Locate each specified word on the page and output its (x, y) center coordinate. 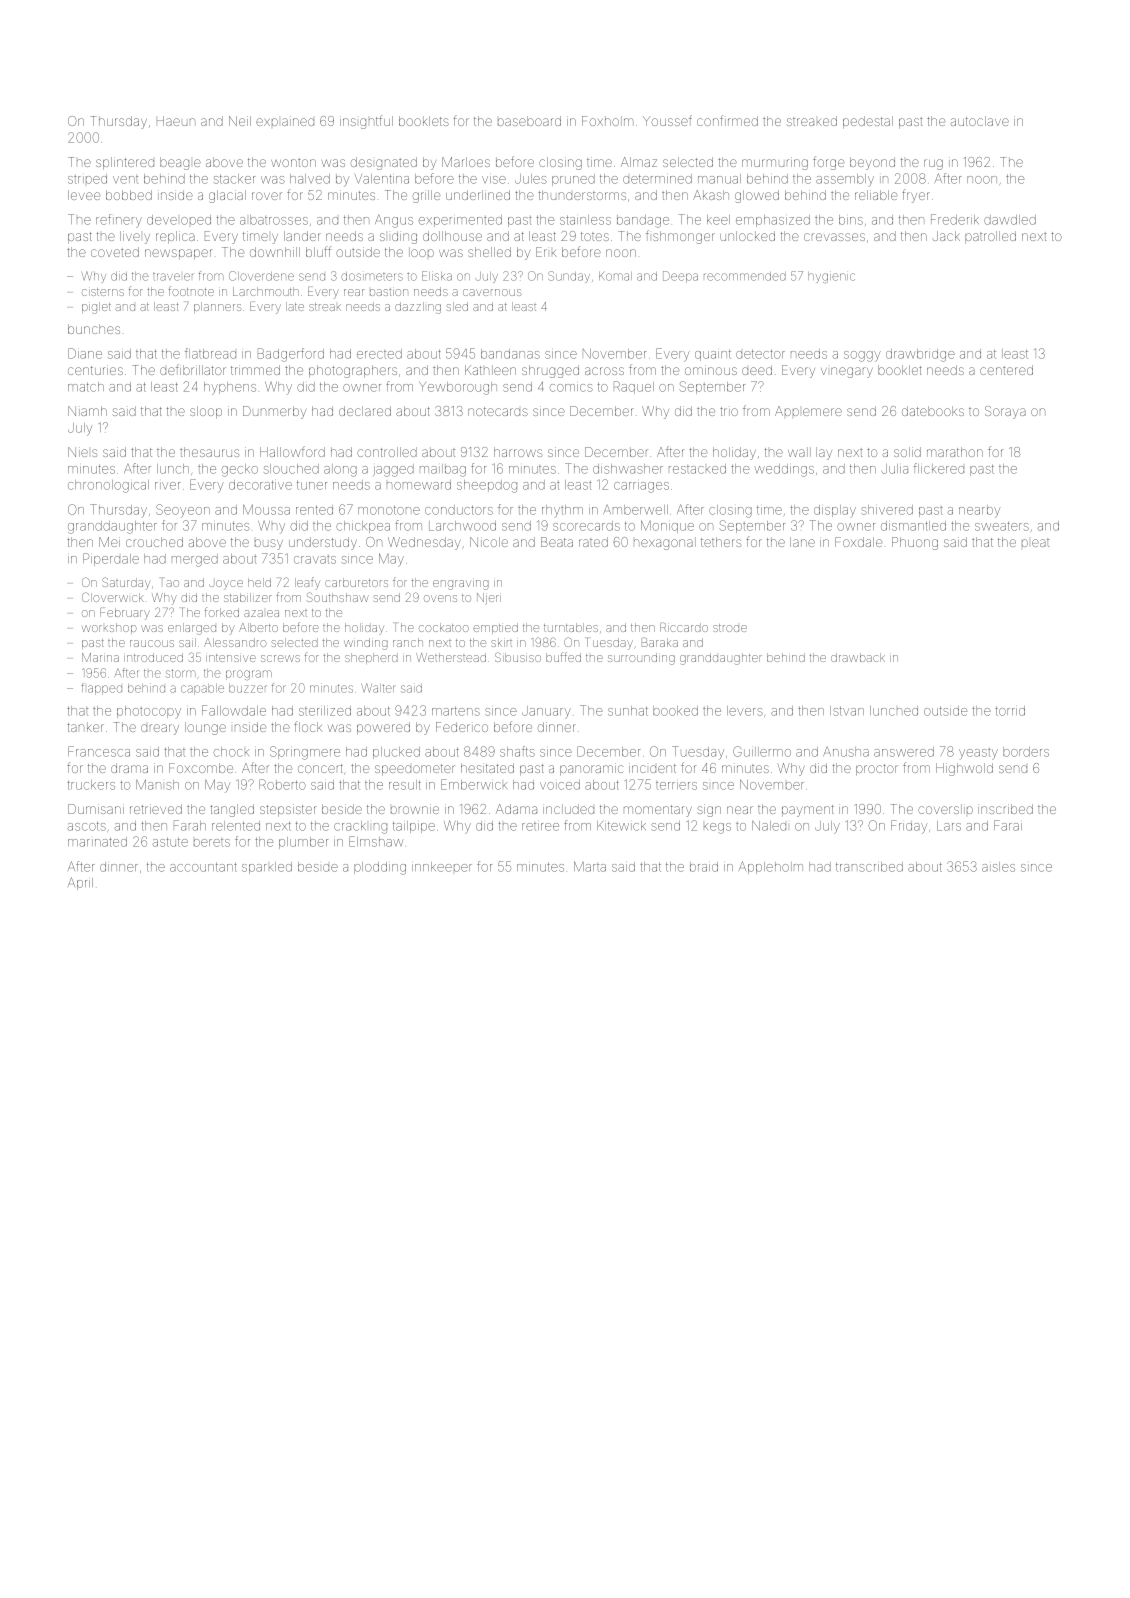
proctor (877, 770)
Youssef (667, 120)
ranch (408, 642)
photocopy (149, 712)
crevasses (834, 237)
